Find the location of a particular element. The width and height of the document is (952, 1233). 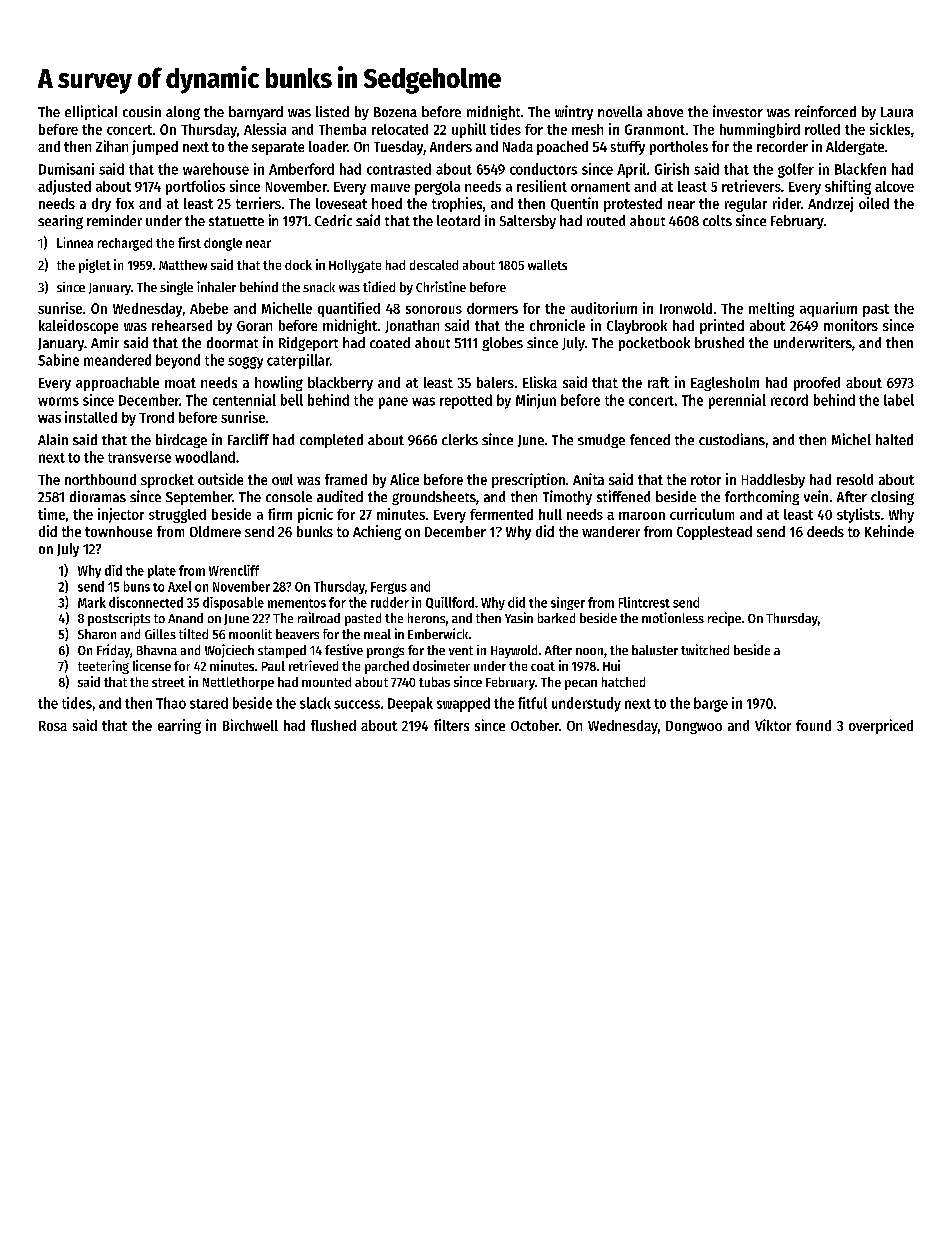

stiffened is located at coordinates (623, 496).
